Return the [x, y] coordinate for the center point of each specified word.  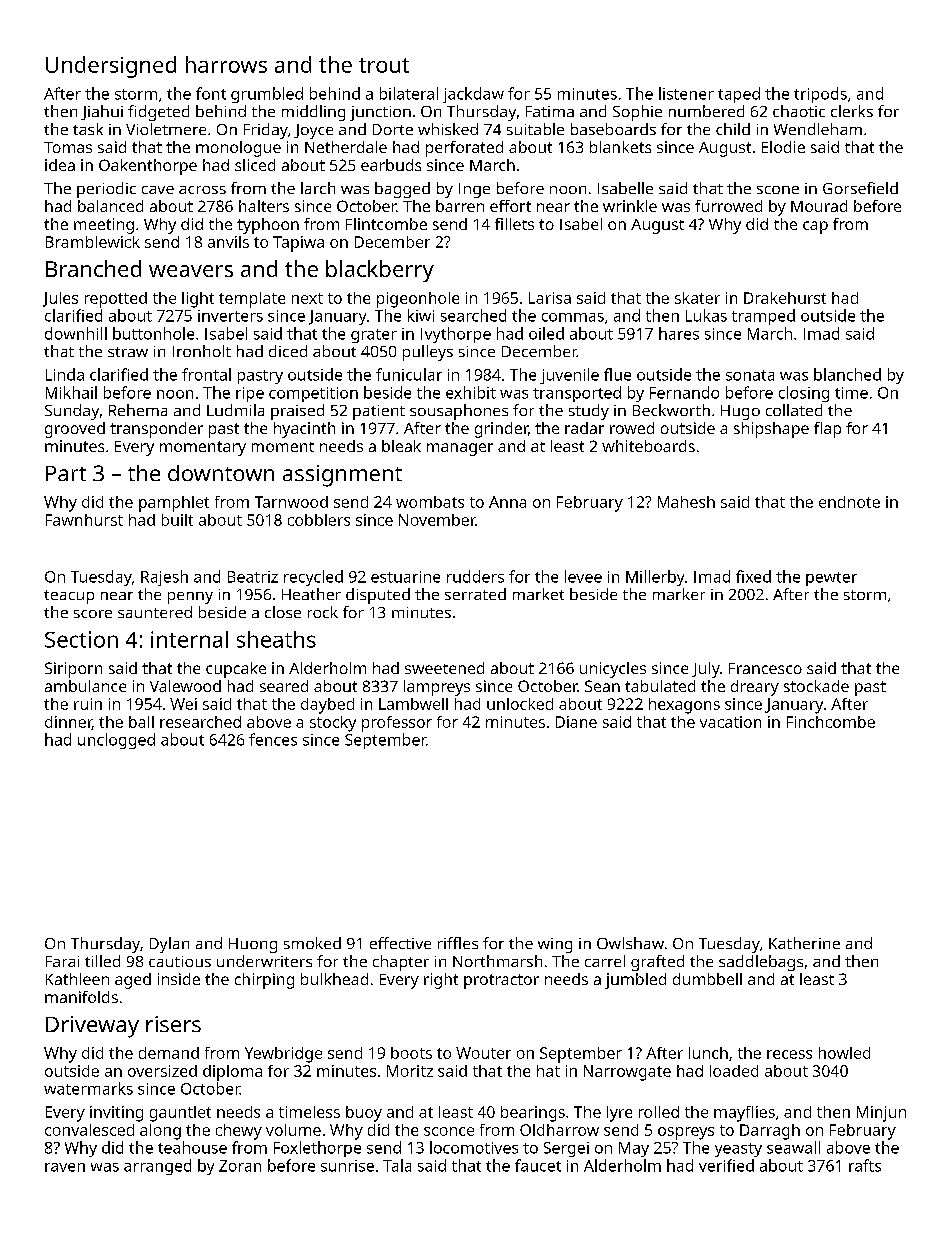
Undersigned [111, 67]
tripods [820, 95]
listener [686, 93]
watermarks [88, 1088]
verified [726, 1165]
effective [400, 943]
